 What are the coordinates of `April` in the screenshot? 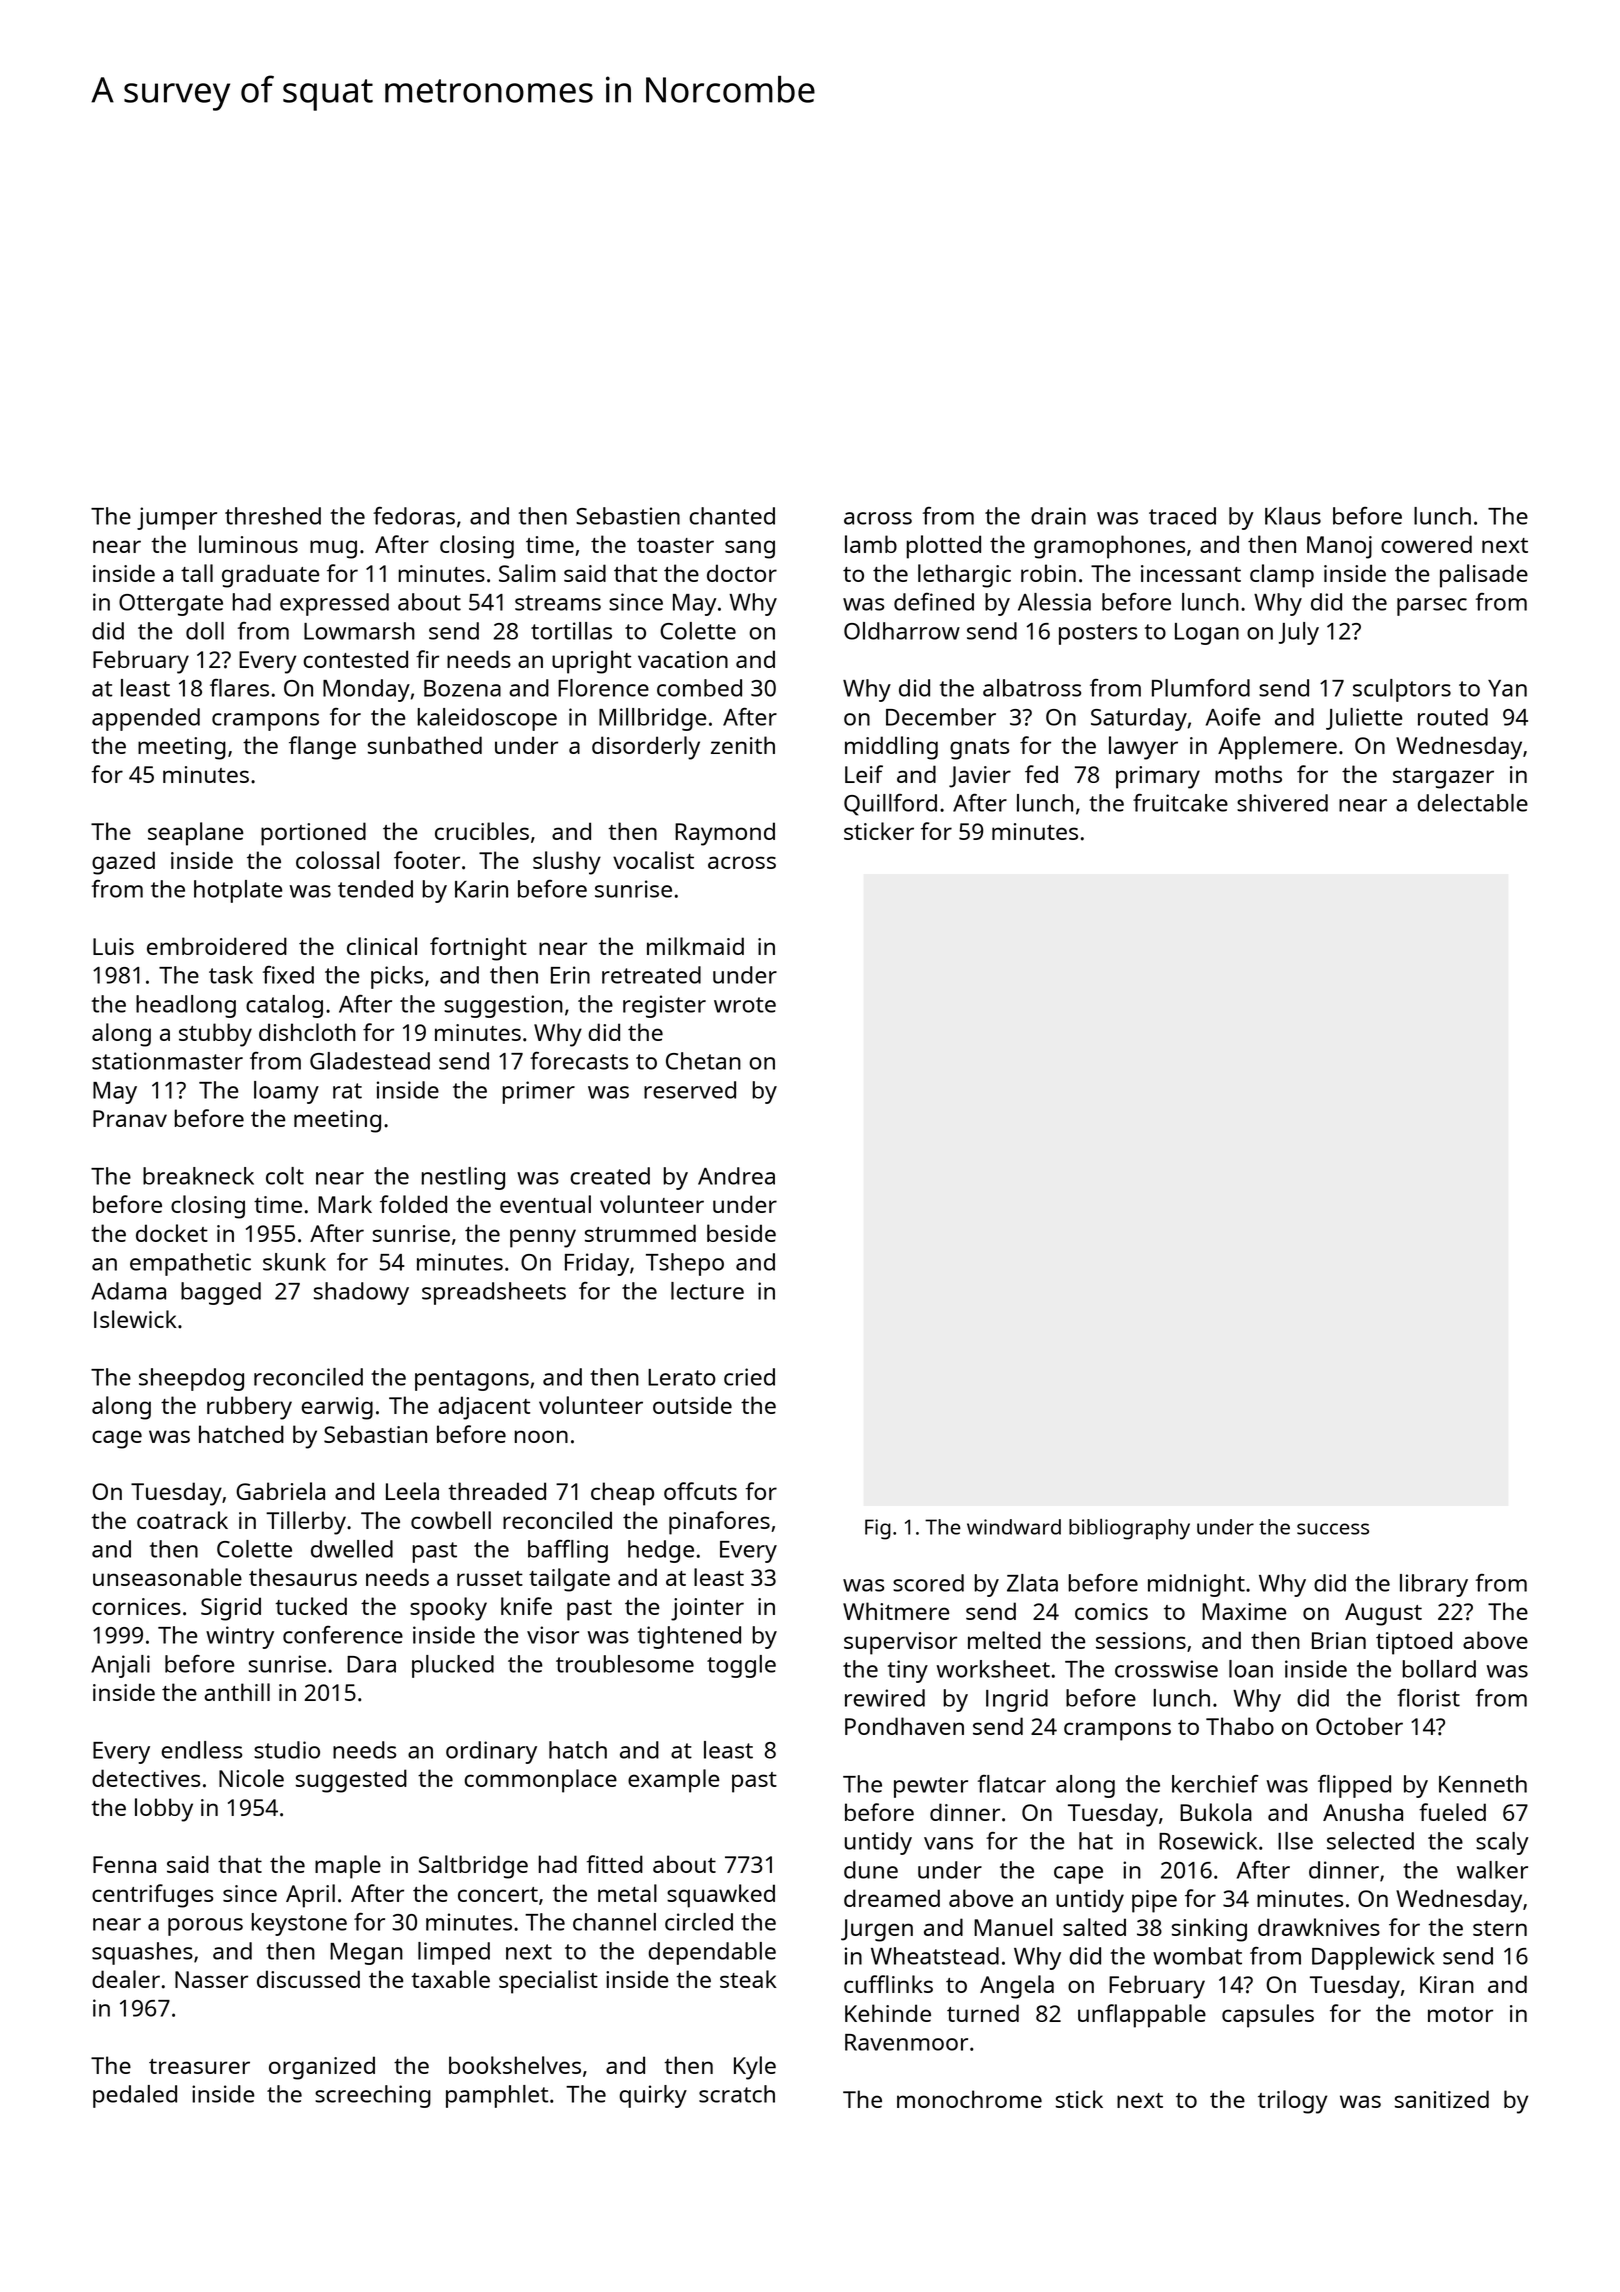 It's located at (310, 1896).
